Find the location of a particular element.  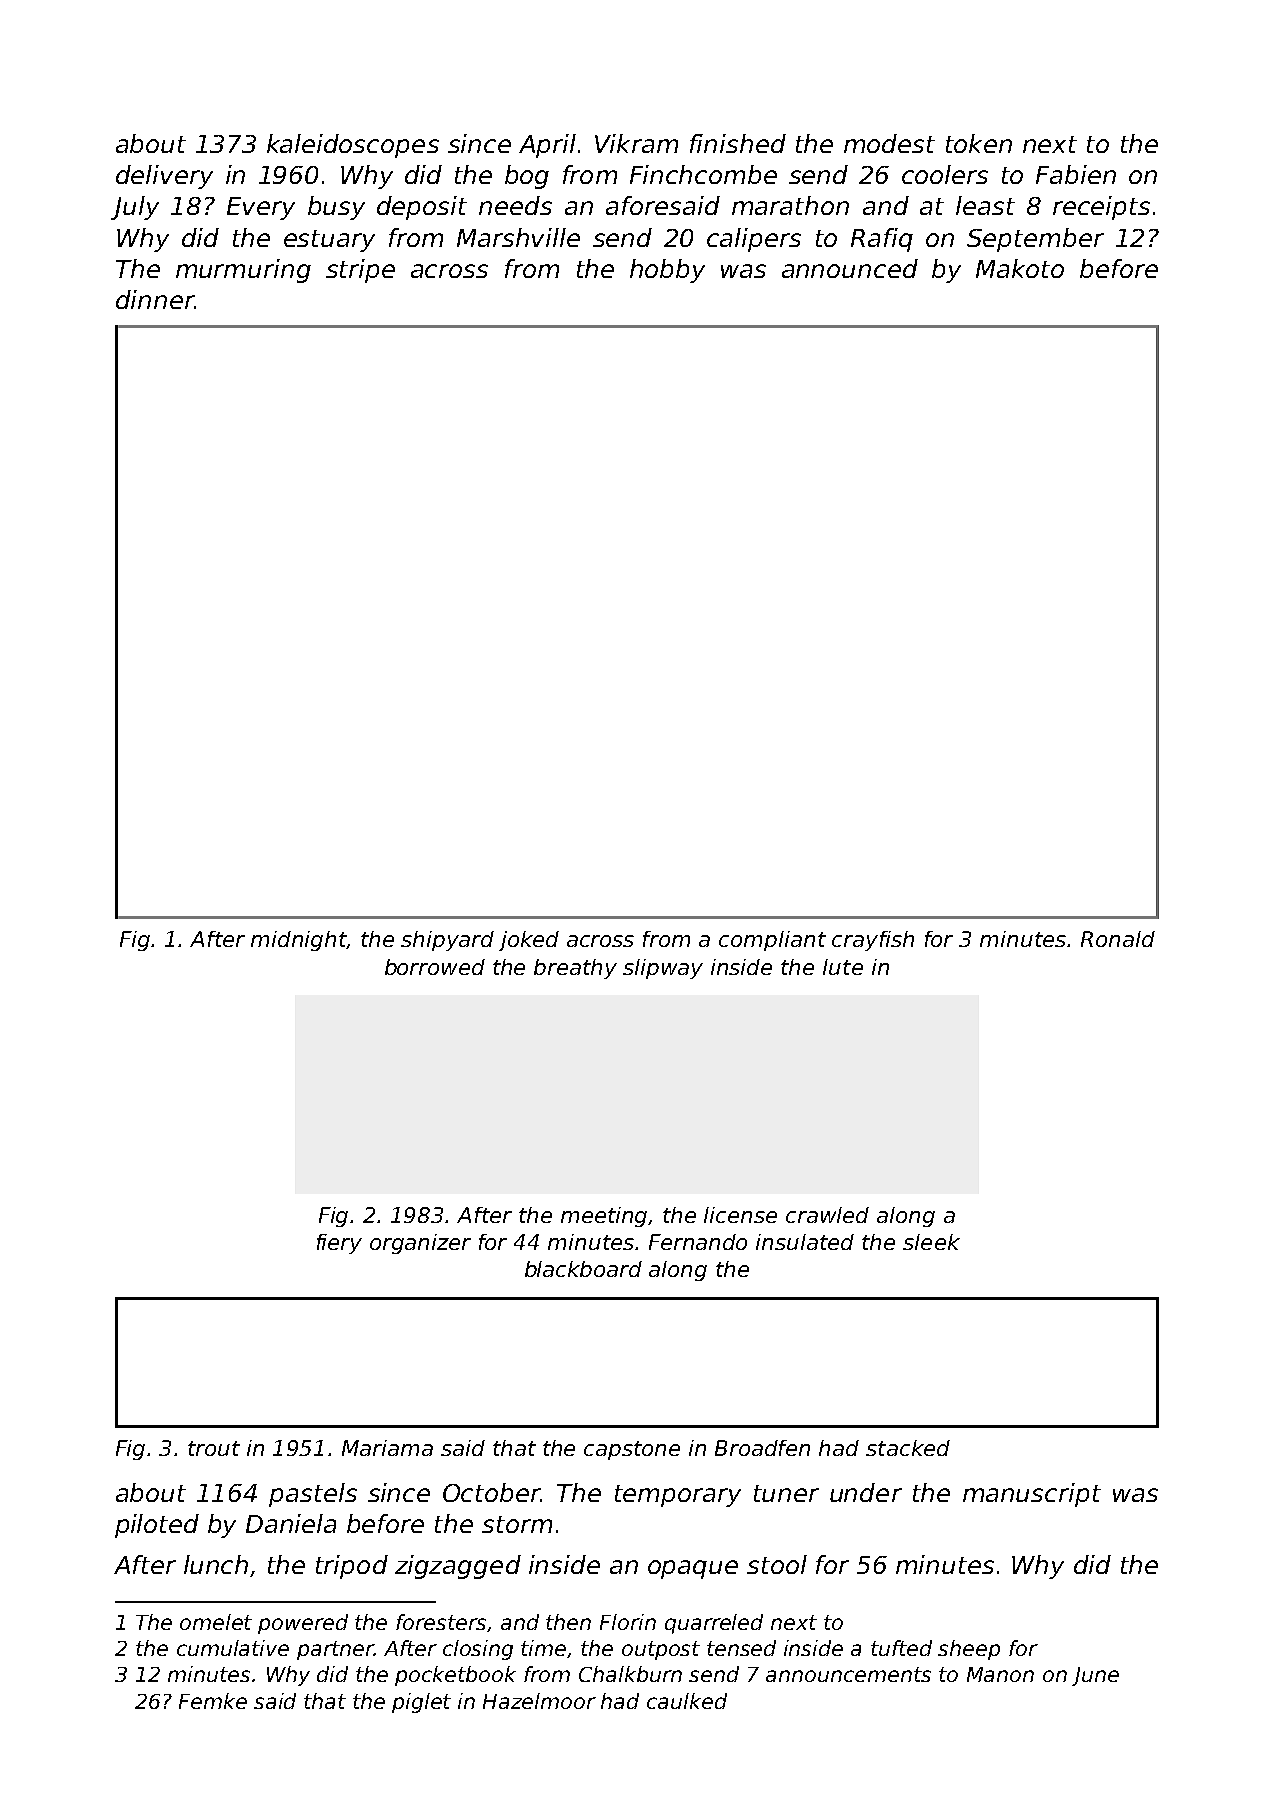

crayfish is located at coordinates (873, 941).
